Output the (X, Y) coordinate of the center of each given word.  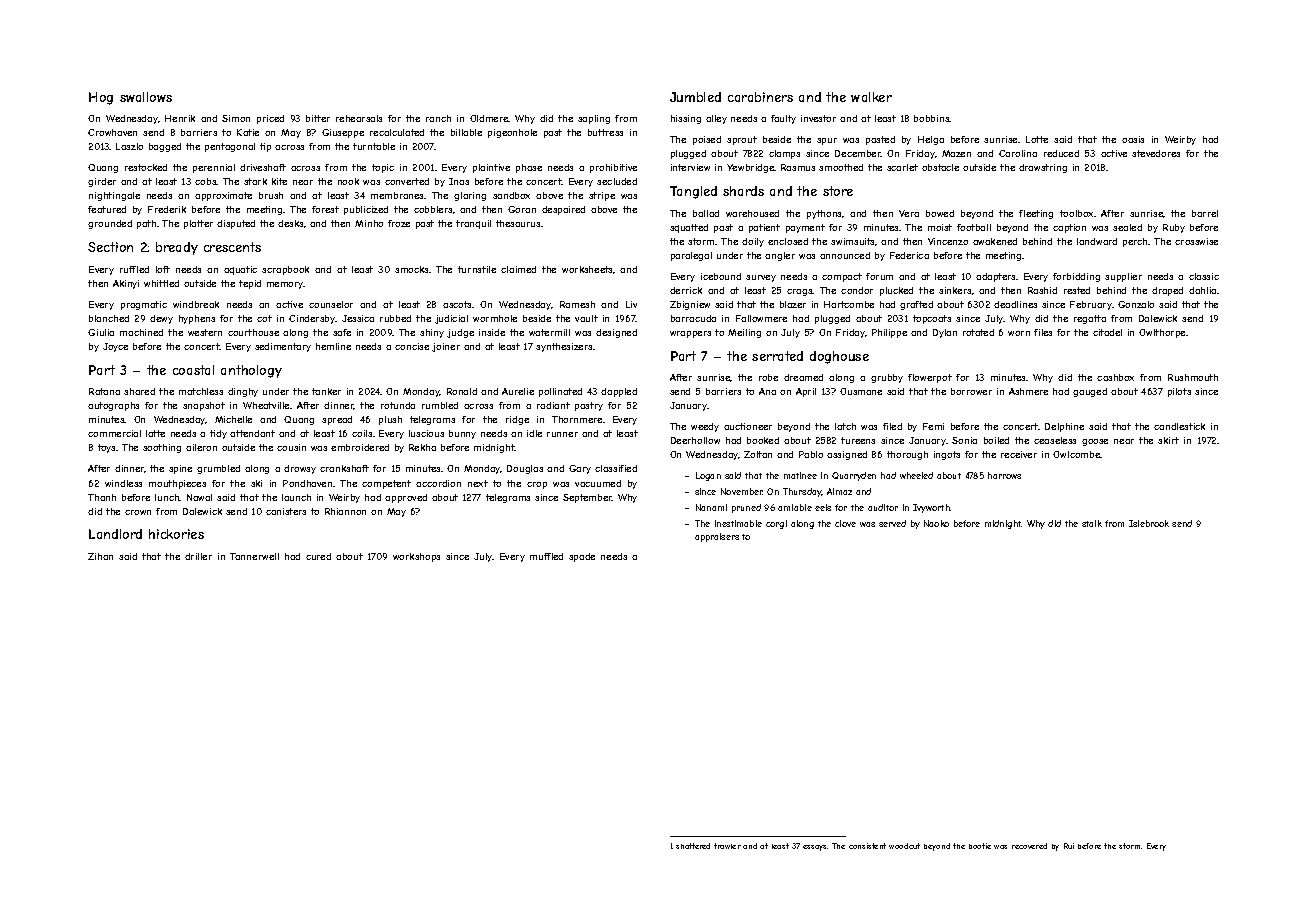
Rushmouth (1193, 377)
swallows (146, 97)
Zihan (100, 556)
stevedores (1156, 153)
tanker (326, 391)
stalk (1092, 523)
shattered (693, 846)
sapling (594, 119)
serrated (777, 356)
